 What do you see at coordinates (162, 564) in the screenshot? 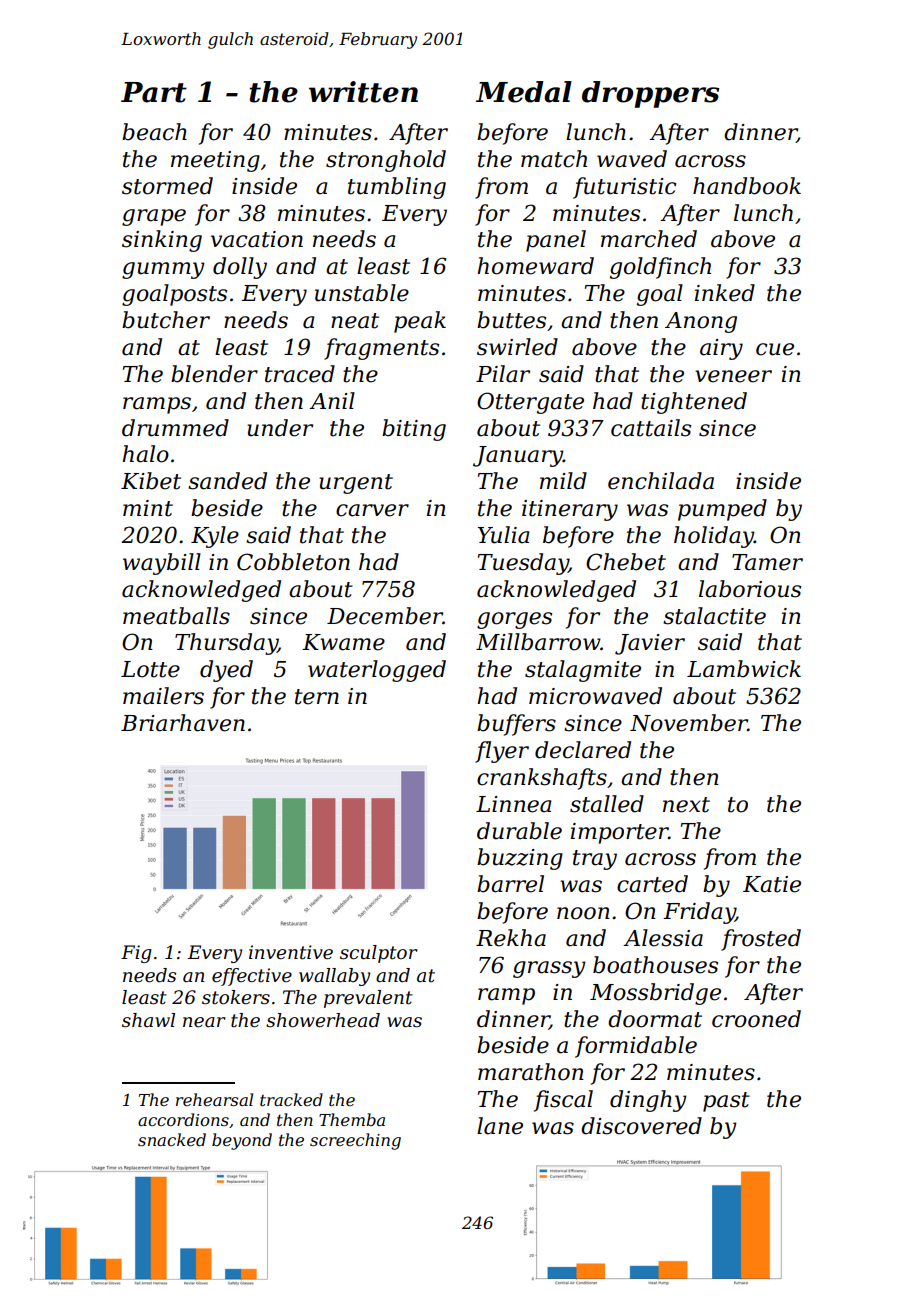
I see `waybill` at bounding box center [162, 564].
